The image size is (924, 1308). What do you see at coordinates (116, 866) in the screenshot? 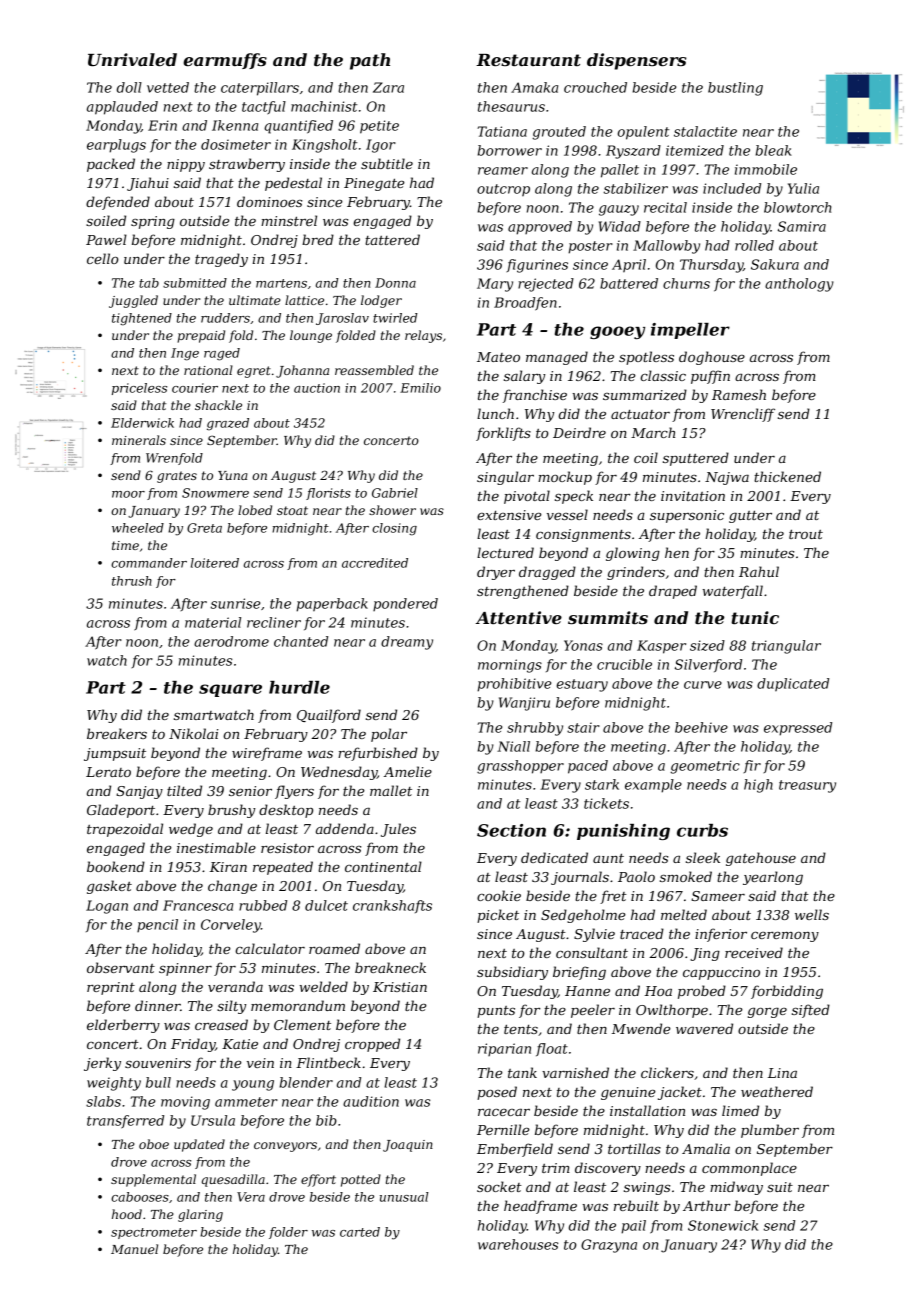
I see `bookend` at bounding box center [116, 866].
